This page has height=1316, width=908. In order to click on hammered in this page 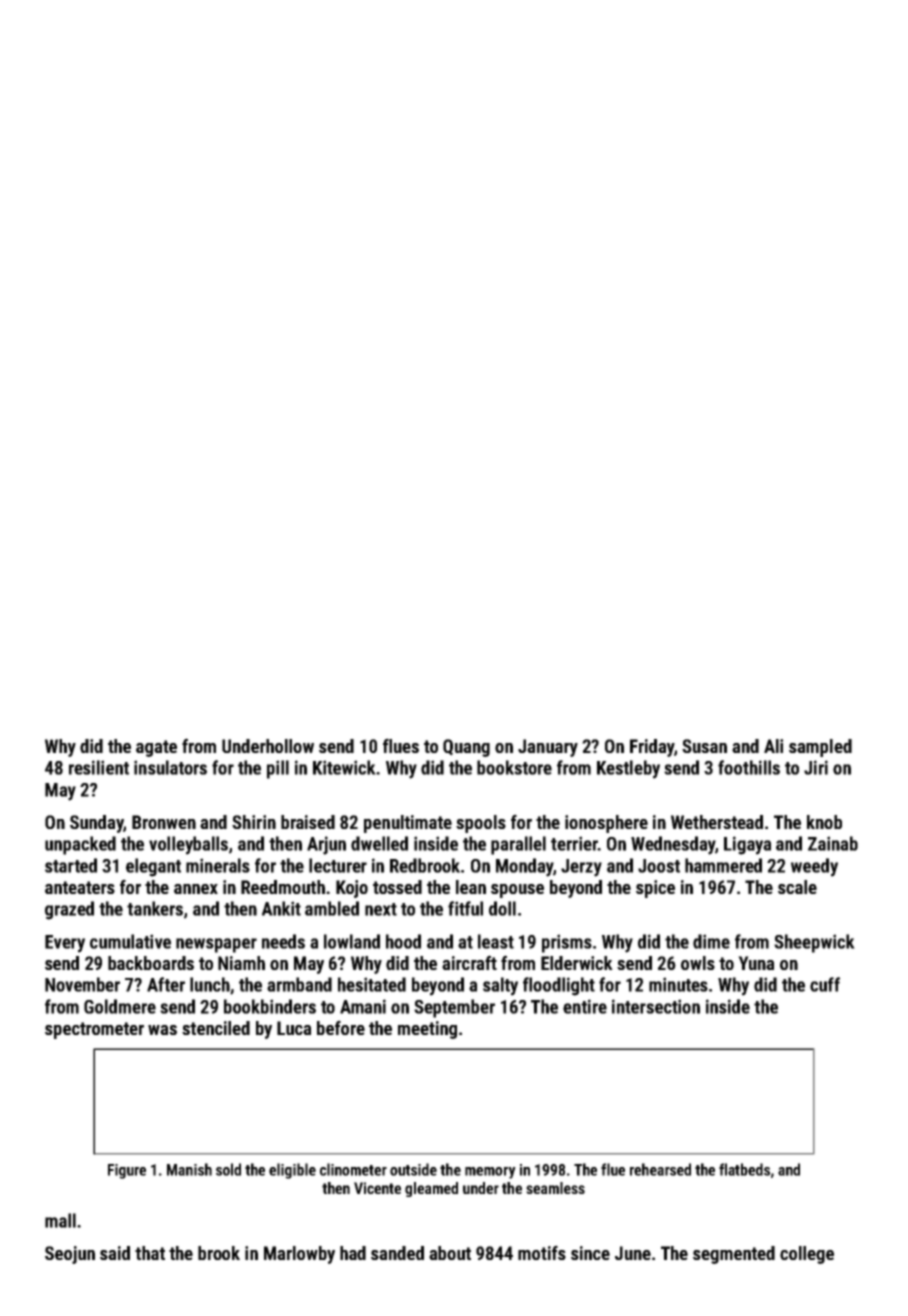, I will do `click(723, 865)`.
